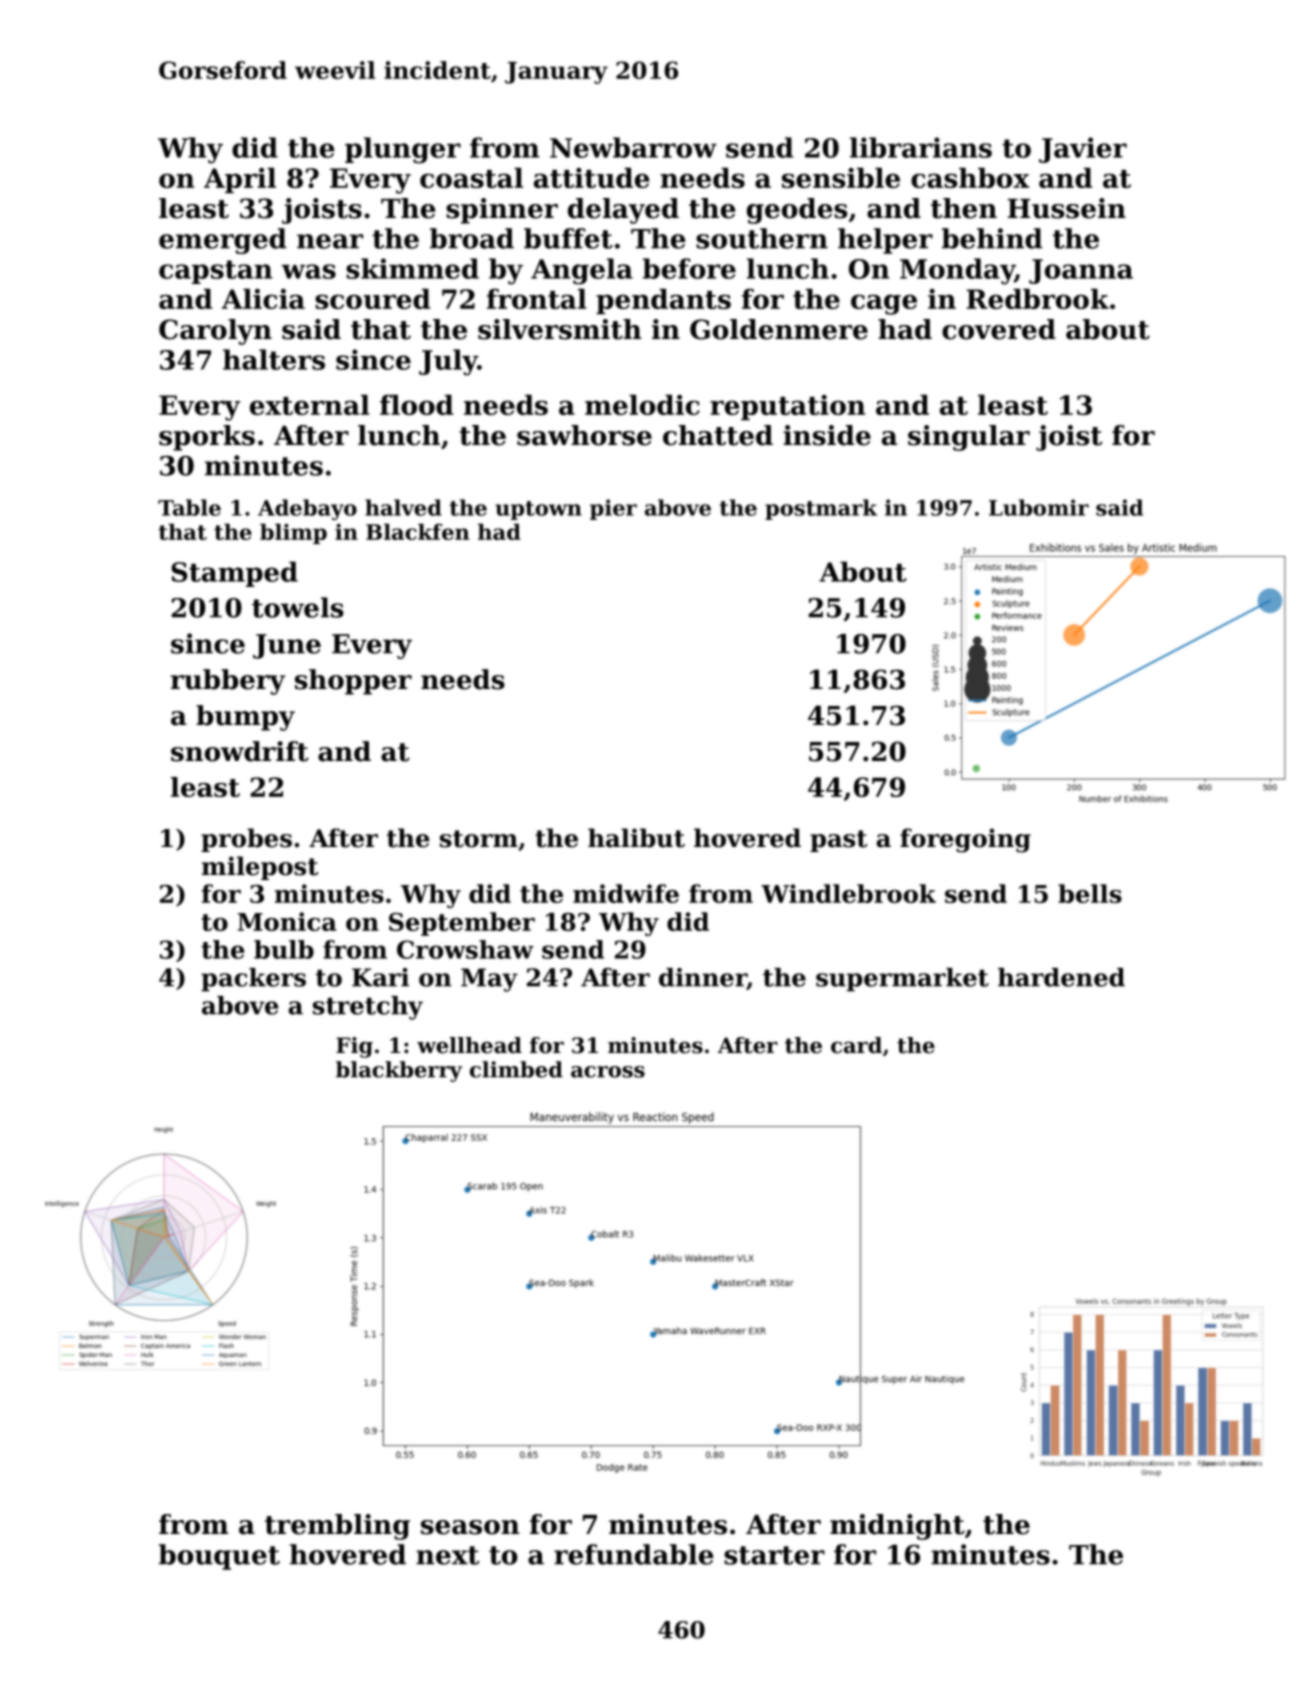 This image has height=1702, width=1315. I want to click on snowdrift, so click(240, 751).
